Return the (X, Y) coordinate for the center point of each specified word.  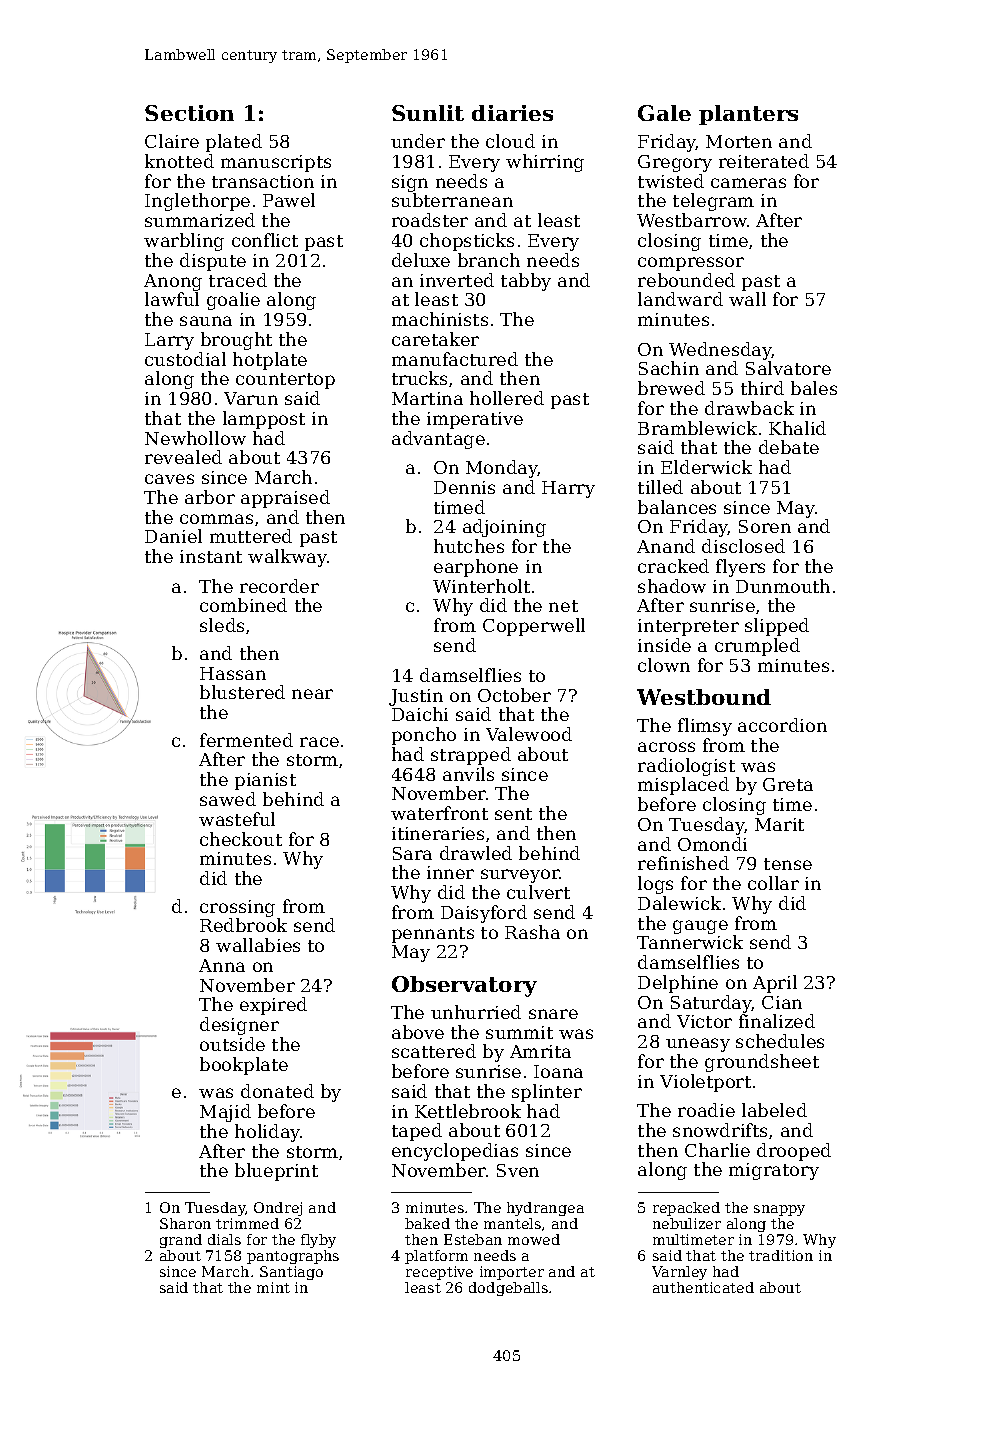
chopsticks (467, 242)
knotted (179, 161)
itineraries (438, 833)
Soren (765, 526)
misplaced (683, 786)
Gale (664, 113)
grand (181, 1241)
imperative (475, 420)
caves (169, 479)
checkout (241, 839)
